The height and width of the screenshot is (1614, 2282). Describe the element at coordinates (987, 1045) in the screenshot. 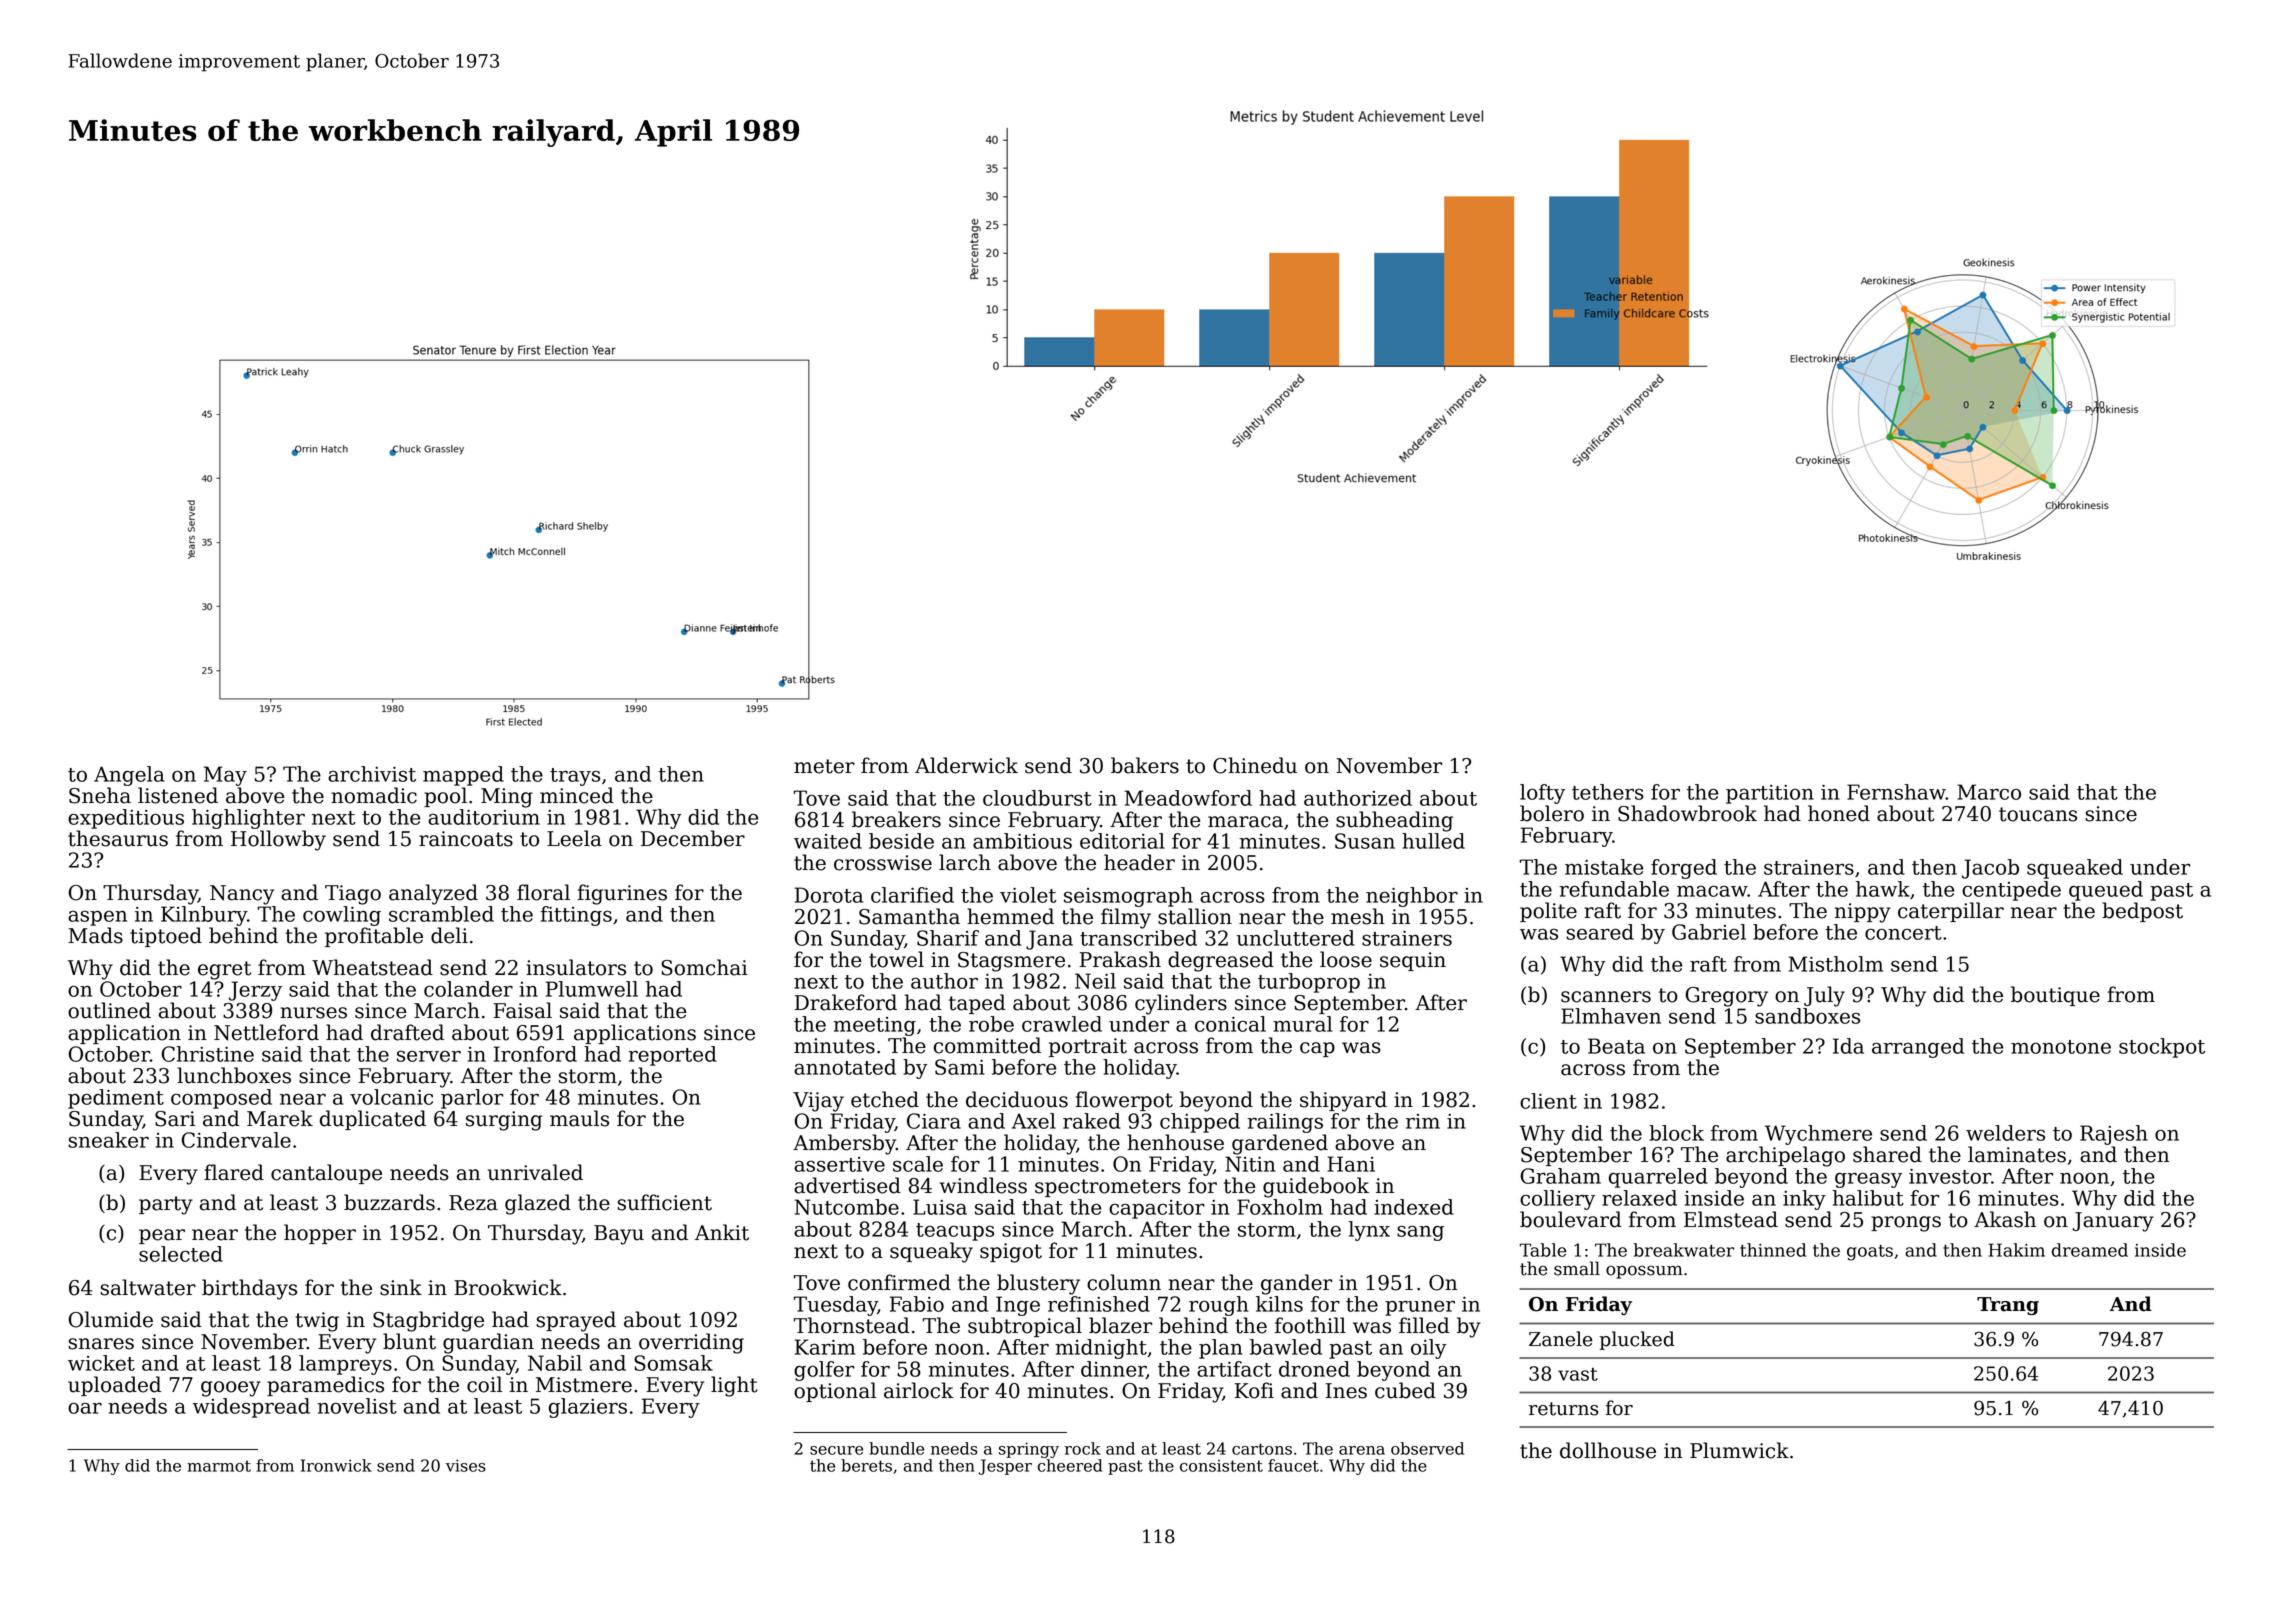

I see `committed` at that location.
